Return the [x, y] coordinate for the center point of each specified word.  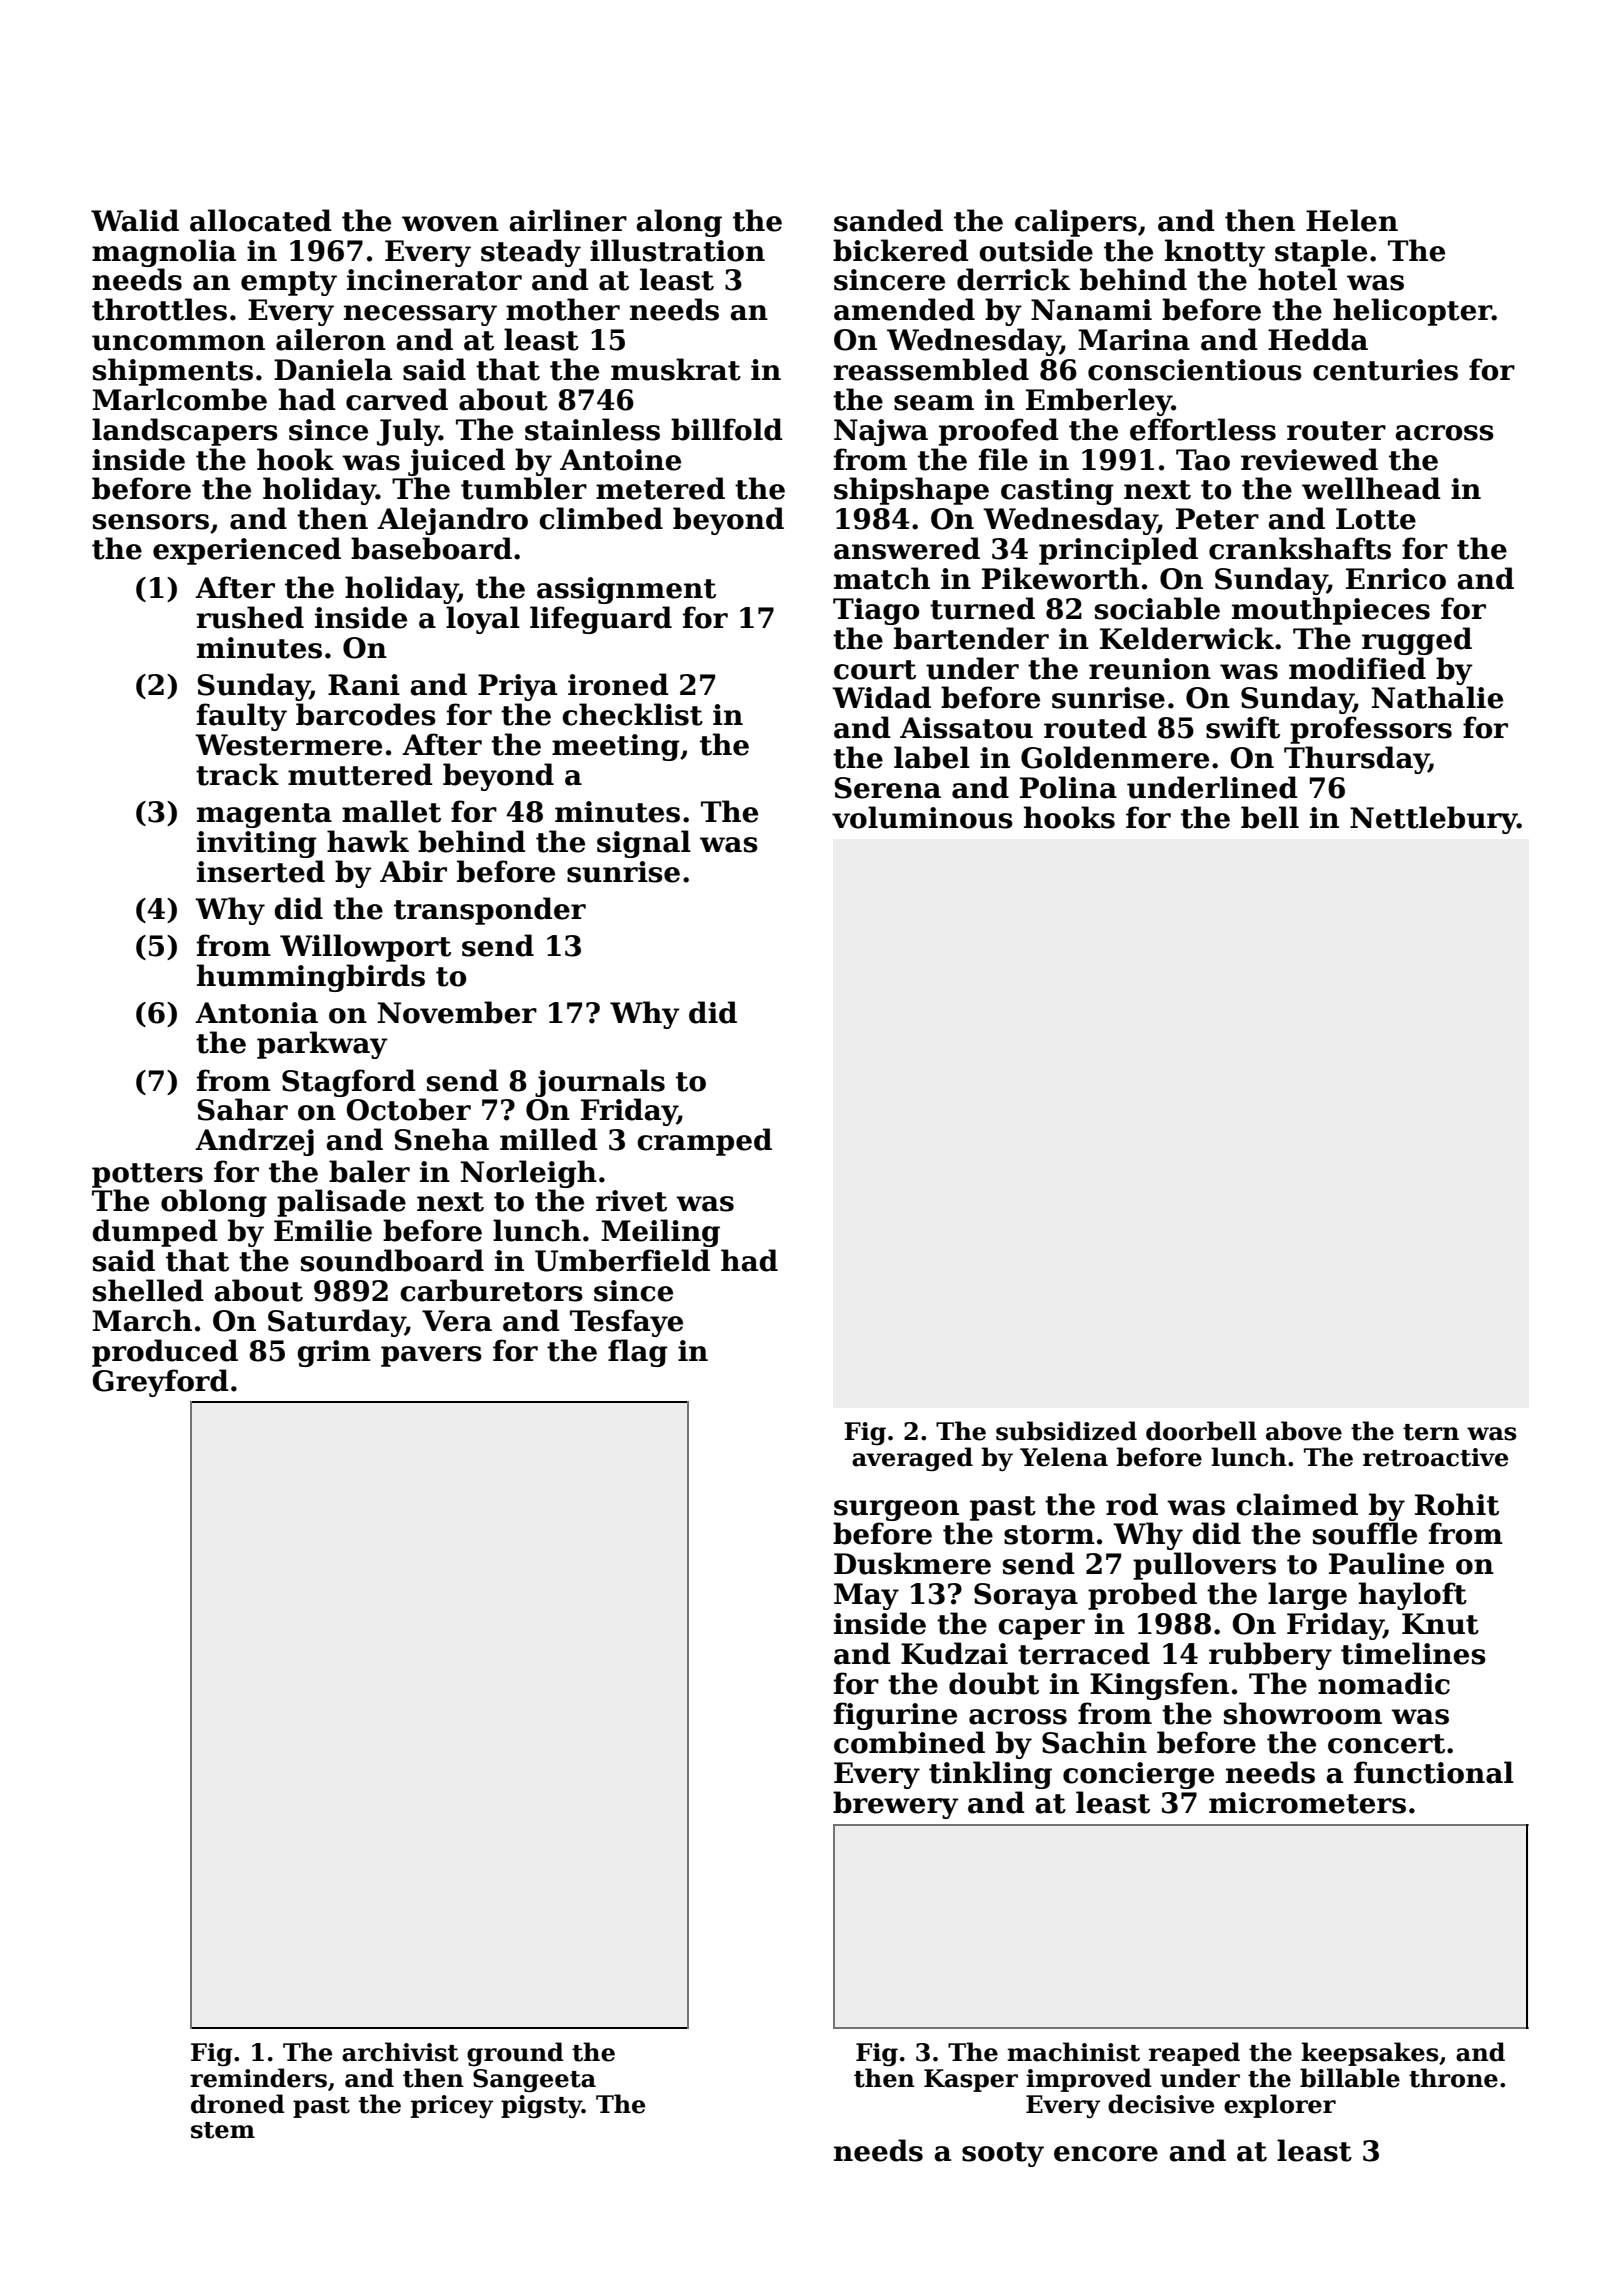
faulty [242, 717]
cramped [704, 1142]
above [1304, 1431]
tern [1431, 1432]
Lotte [1376, 519]
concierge [1138, 1775]
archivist [400, 2052]
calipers [1076, 223]
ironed [618, 684]
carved [397, 399]
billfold [727, 429]
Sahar [243, 1109]
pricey [452, 2107]
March [142, 1320]
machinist [1073, 2052]
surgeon [896, 1510]
